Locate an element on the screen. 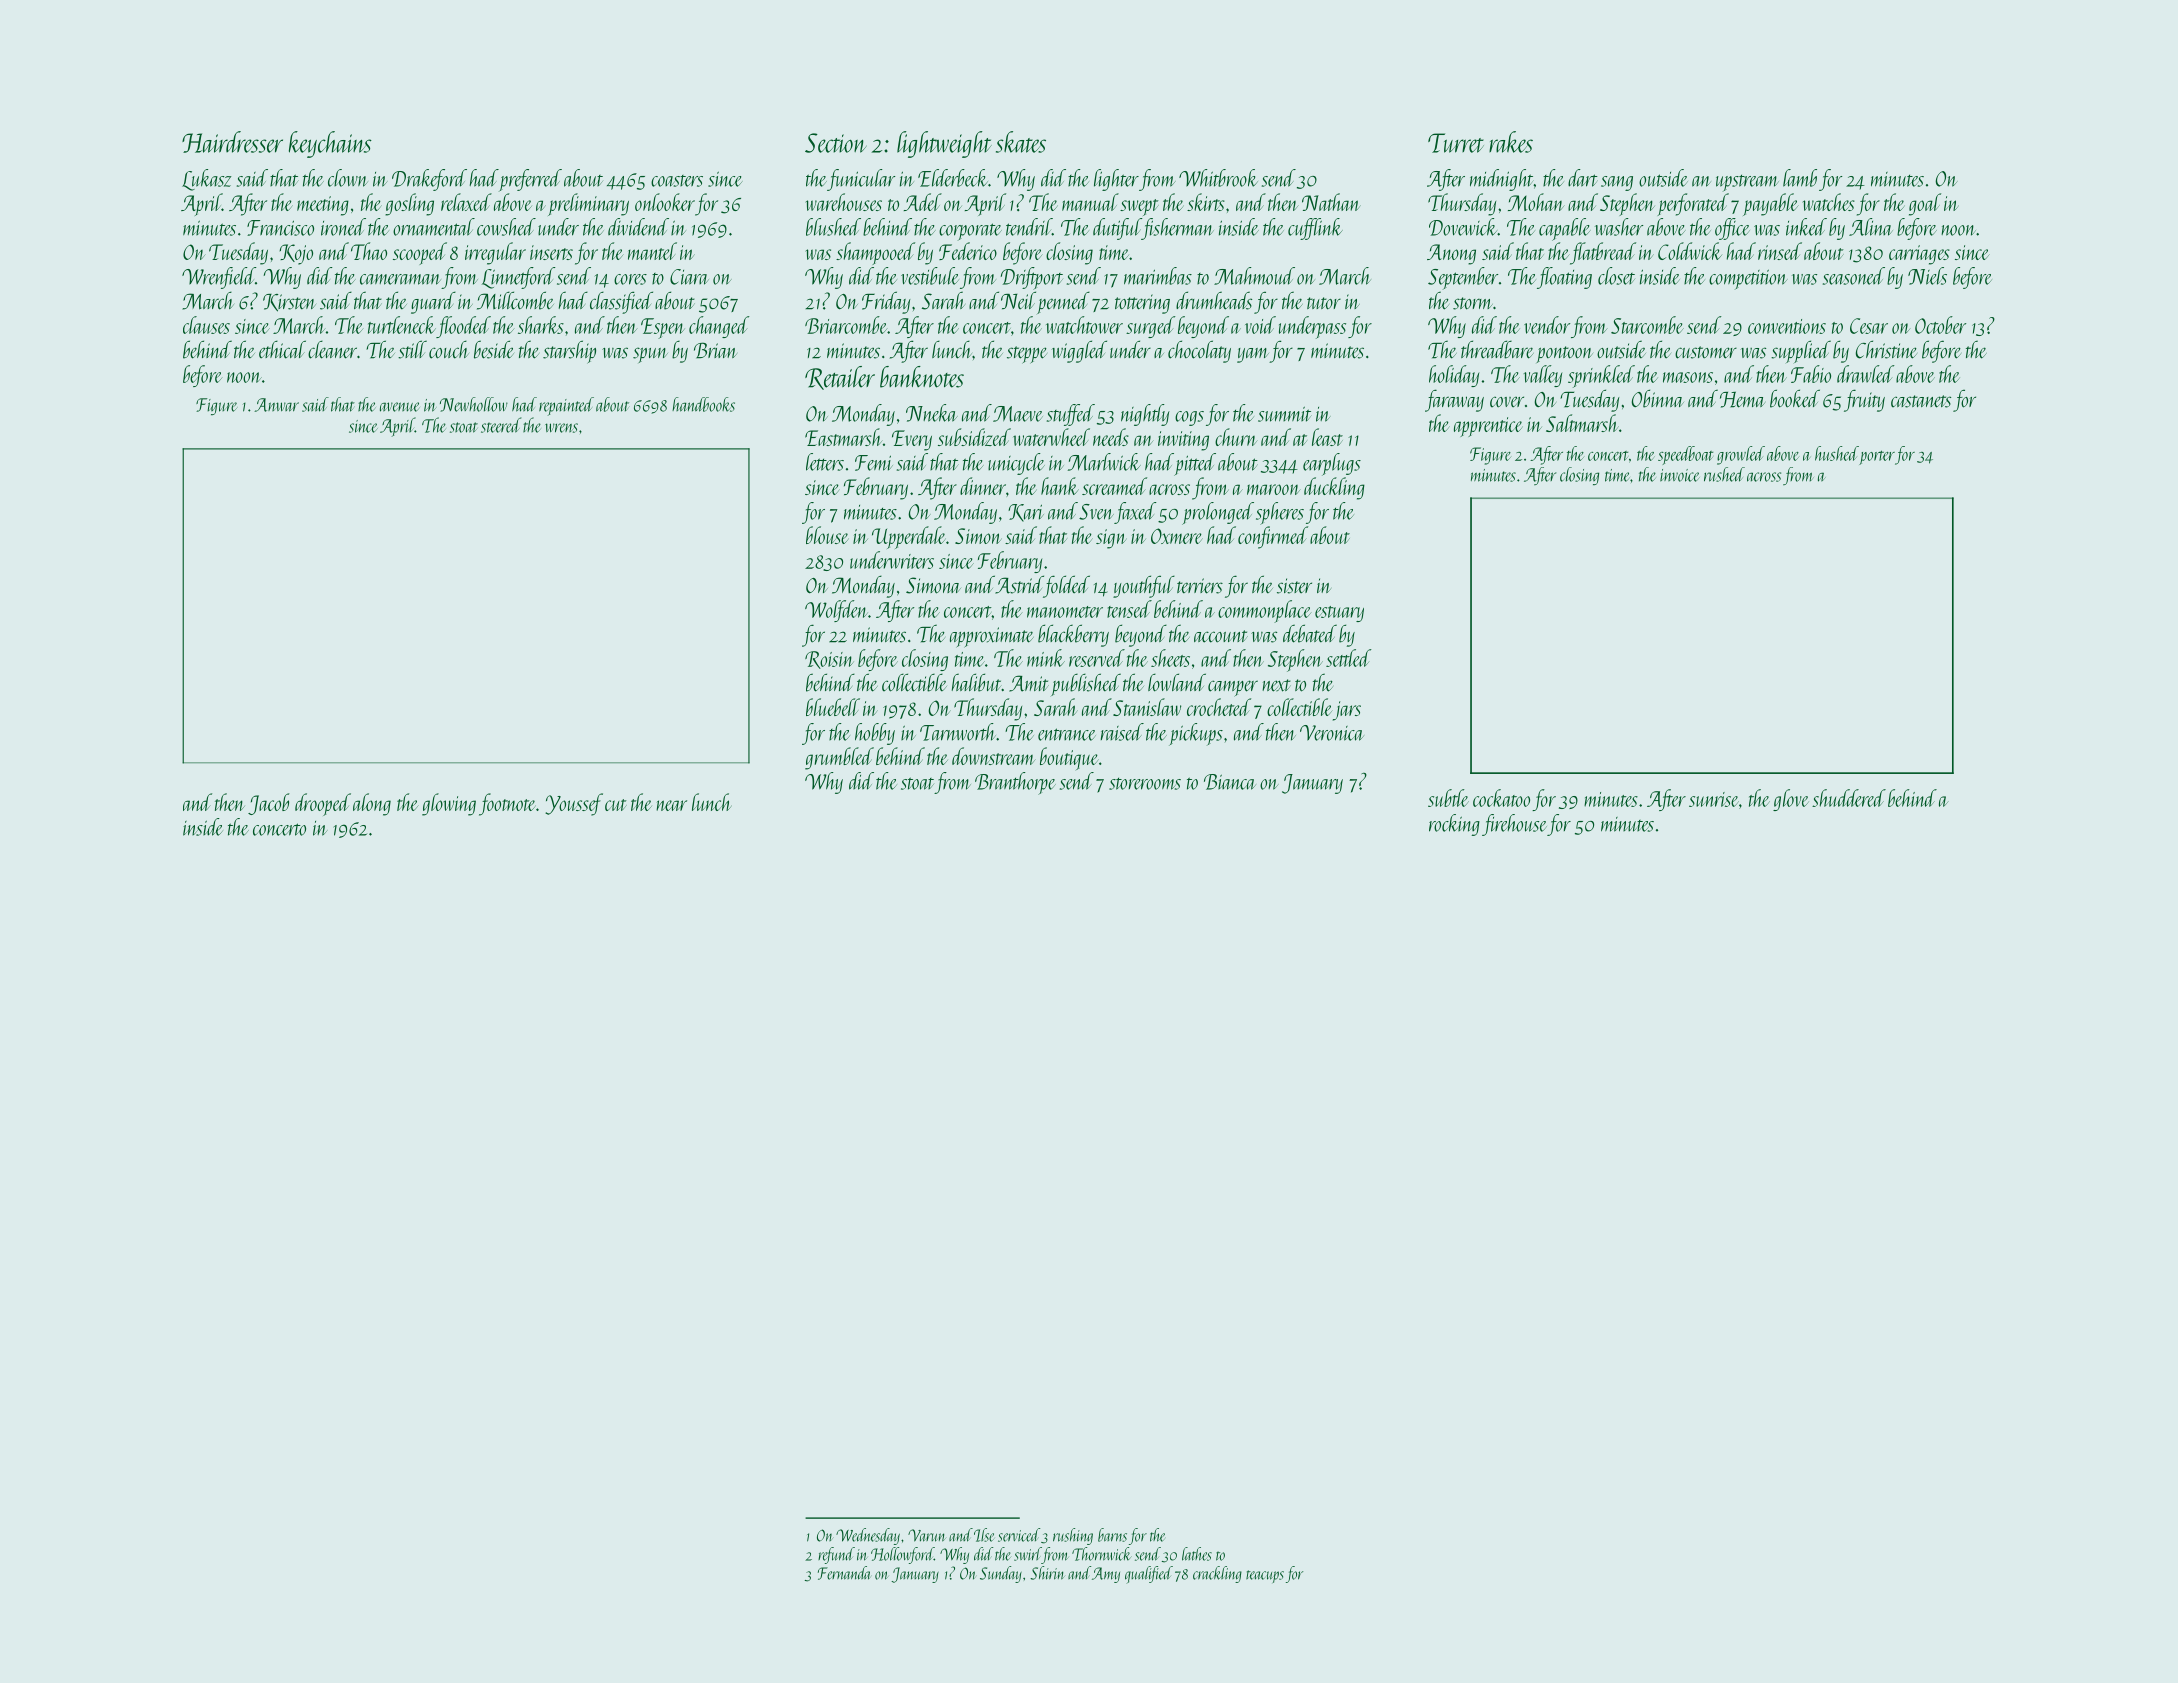 The image size is (2178, 1683). firehouse is located at coordinates (1514, 825).
